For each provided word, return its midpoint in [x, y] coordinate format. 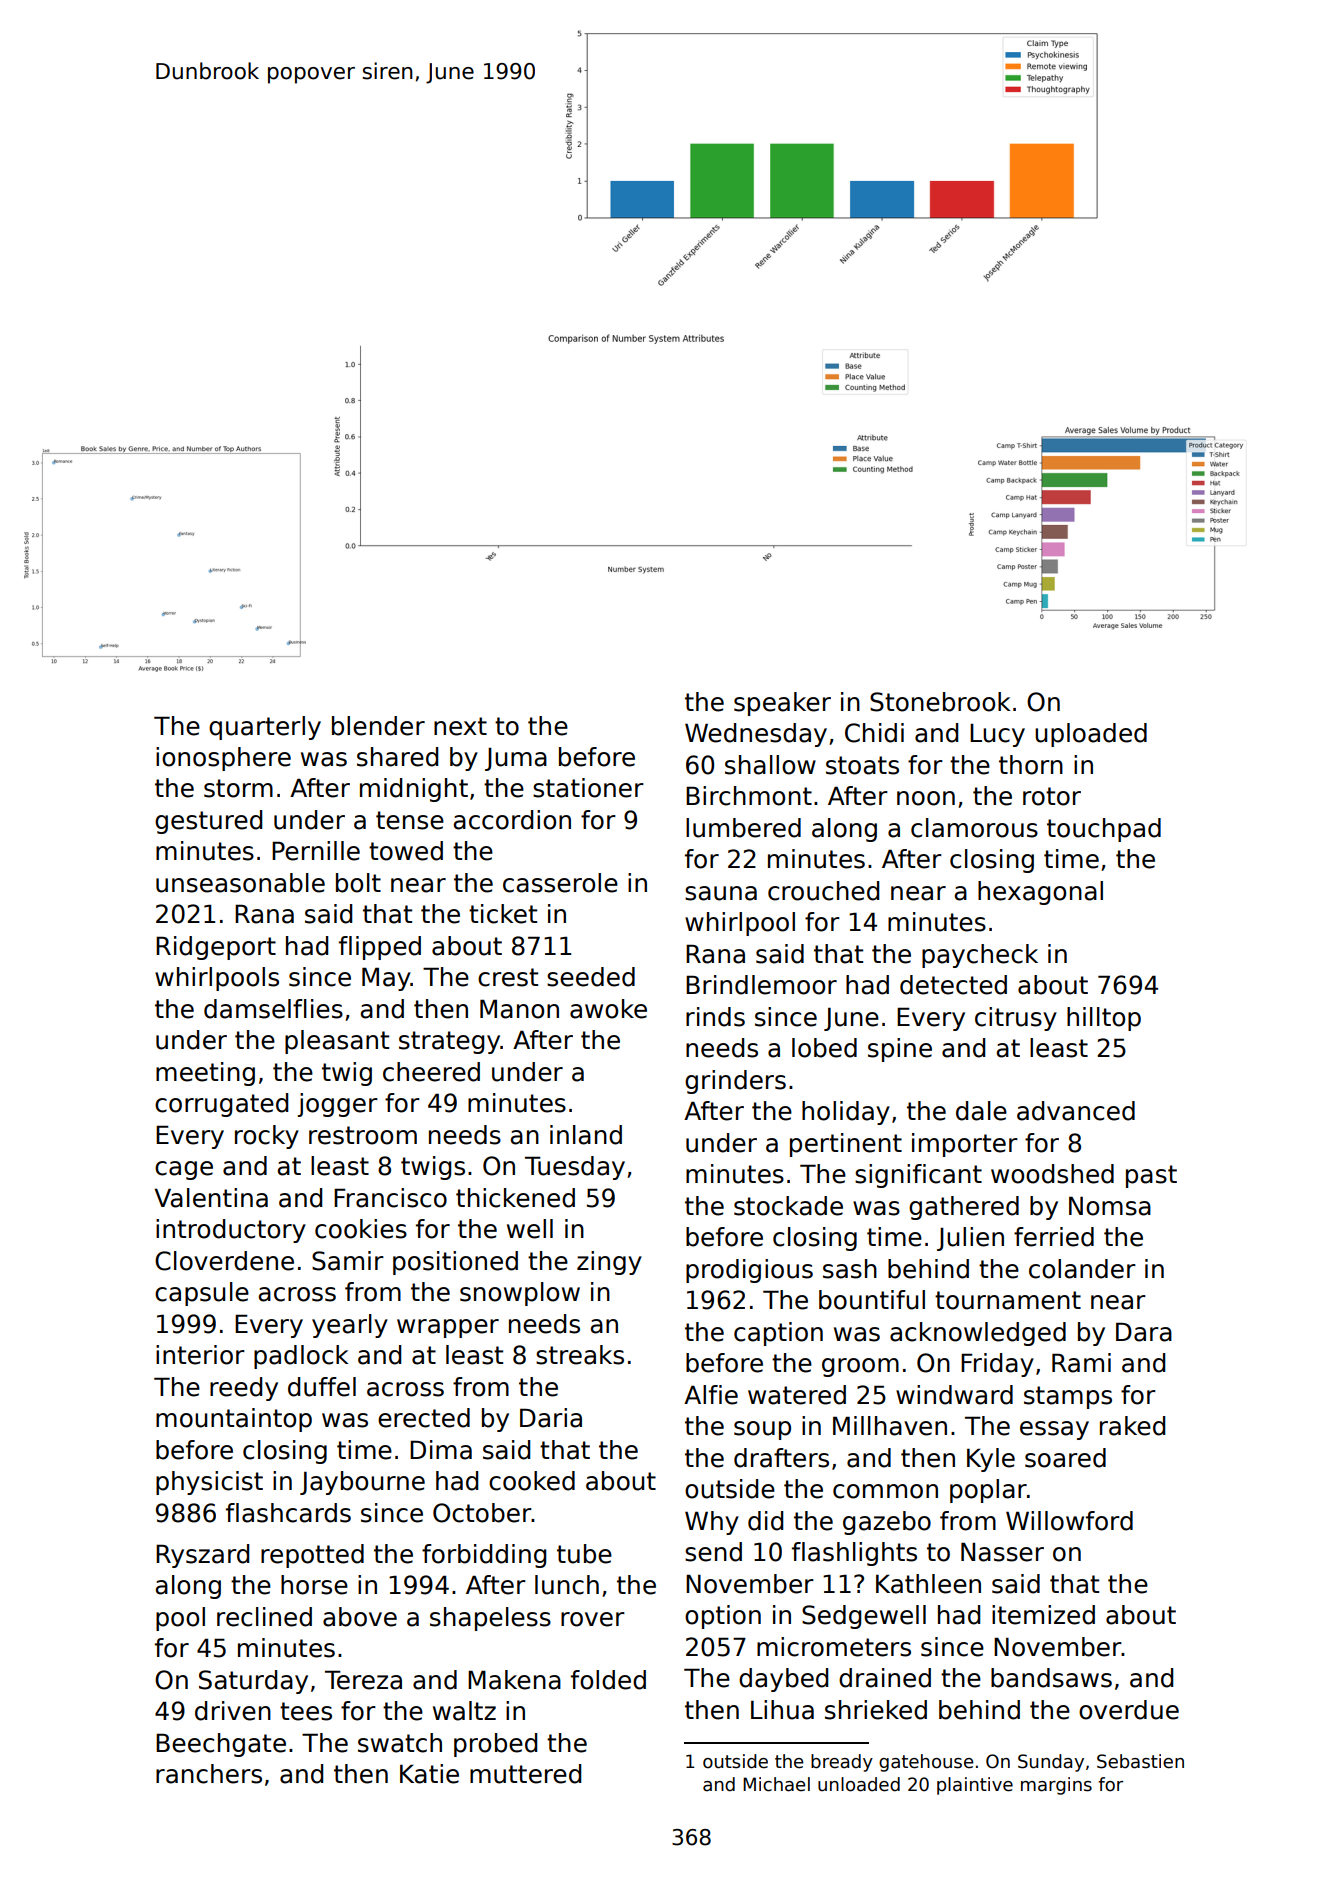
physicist [209, 1483]
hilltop [1104, 1019]
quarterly [265, 728]
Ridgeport [216, 948]
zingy [609, 1263]
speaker [782, 704]
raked [1132, 1426]
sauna [721, 893]
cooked [532, 1481]
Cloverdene [224, 1261]
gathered [964, 1208]
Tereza [363, 1680]
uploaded [1091, 735]
